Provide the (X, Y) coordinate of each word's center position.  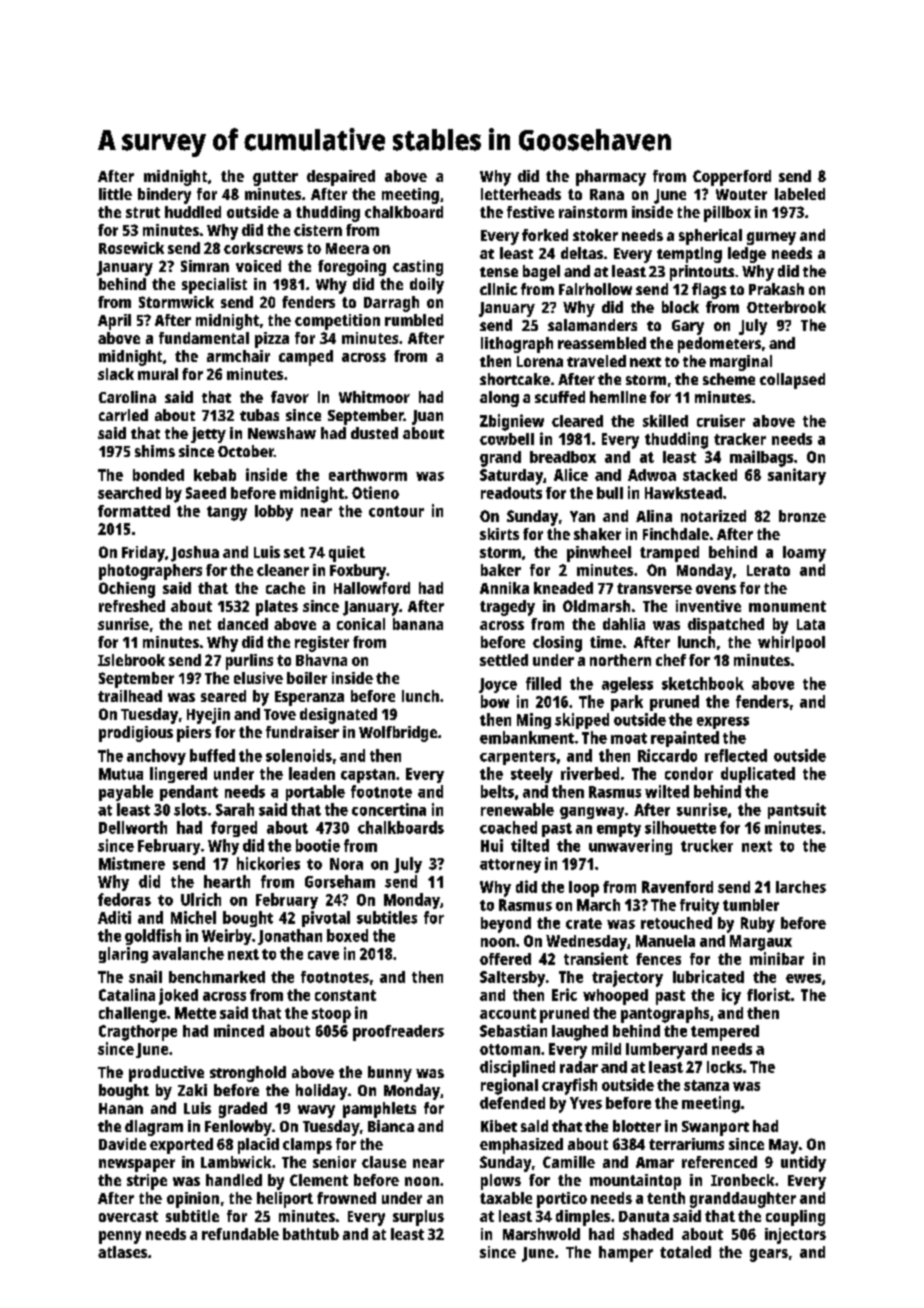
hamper (626, 1254)
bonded (158, 475)
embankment (527, 737)
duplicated (758, 775)
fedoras (124, 899)
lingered (178, 775)
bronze (802, 516)
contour (396, 511)
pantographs (665, 1015)
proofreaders (398, 1033)
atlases (122, 1252)
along (499, 399)
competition (337, 322)
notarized (713, 516)
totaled (685, 1252)
